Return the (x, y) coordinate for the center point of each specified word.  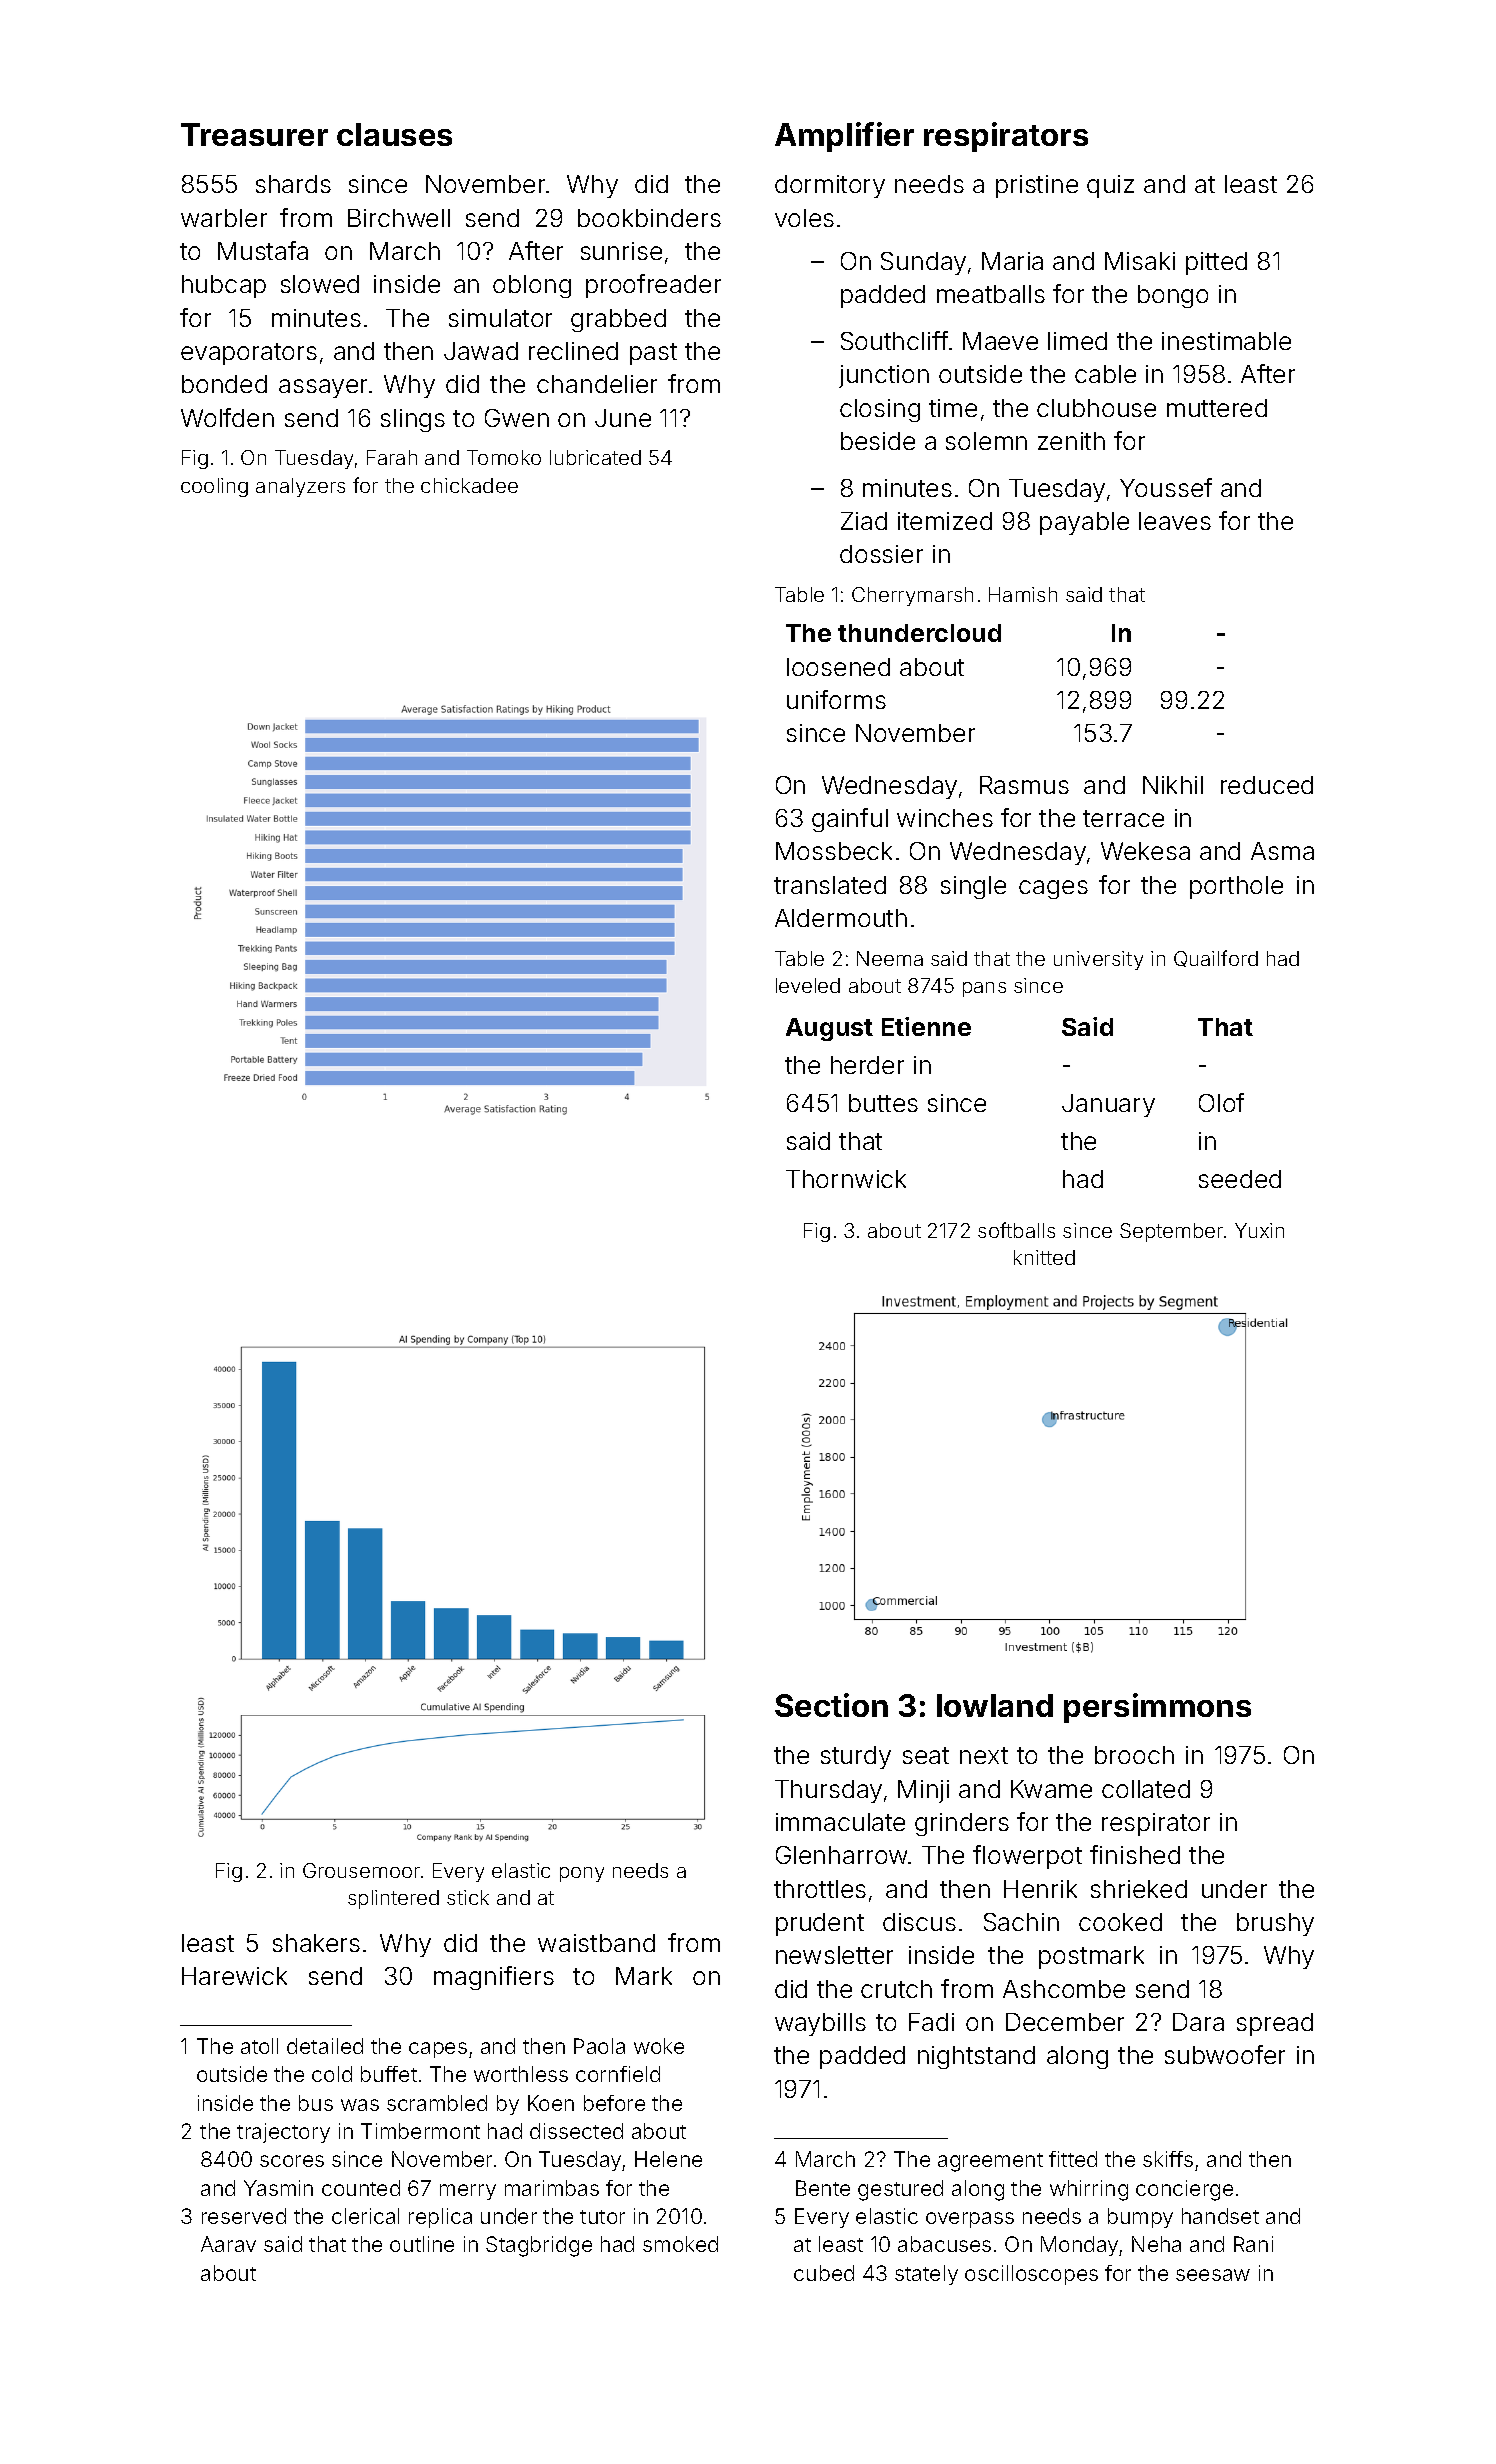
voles (804, 218)
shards (293, 184)
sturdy (856, 1757)
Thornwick (846, 1179)
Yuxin (1259, 1230)
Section (831, 1705)
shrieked (1139, 1889)
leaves (1175, 521)
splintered (393, 1899)
